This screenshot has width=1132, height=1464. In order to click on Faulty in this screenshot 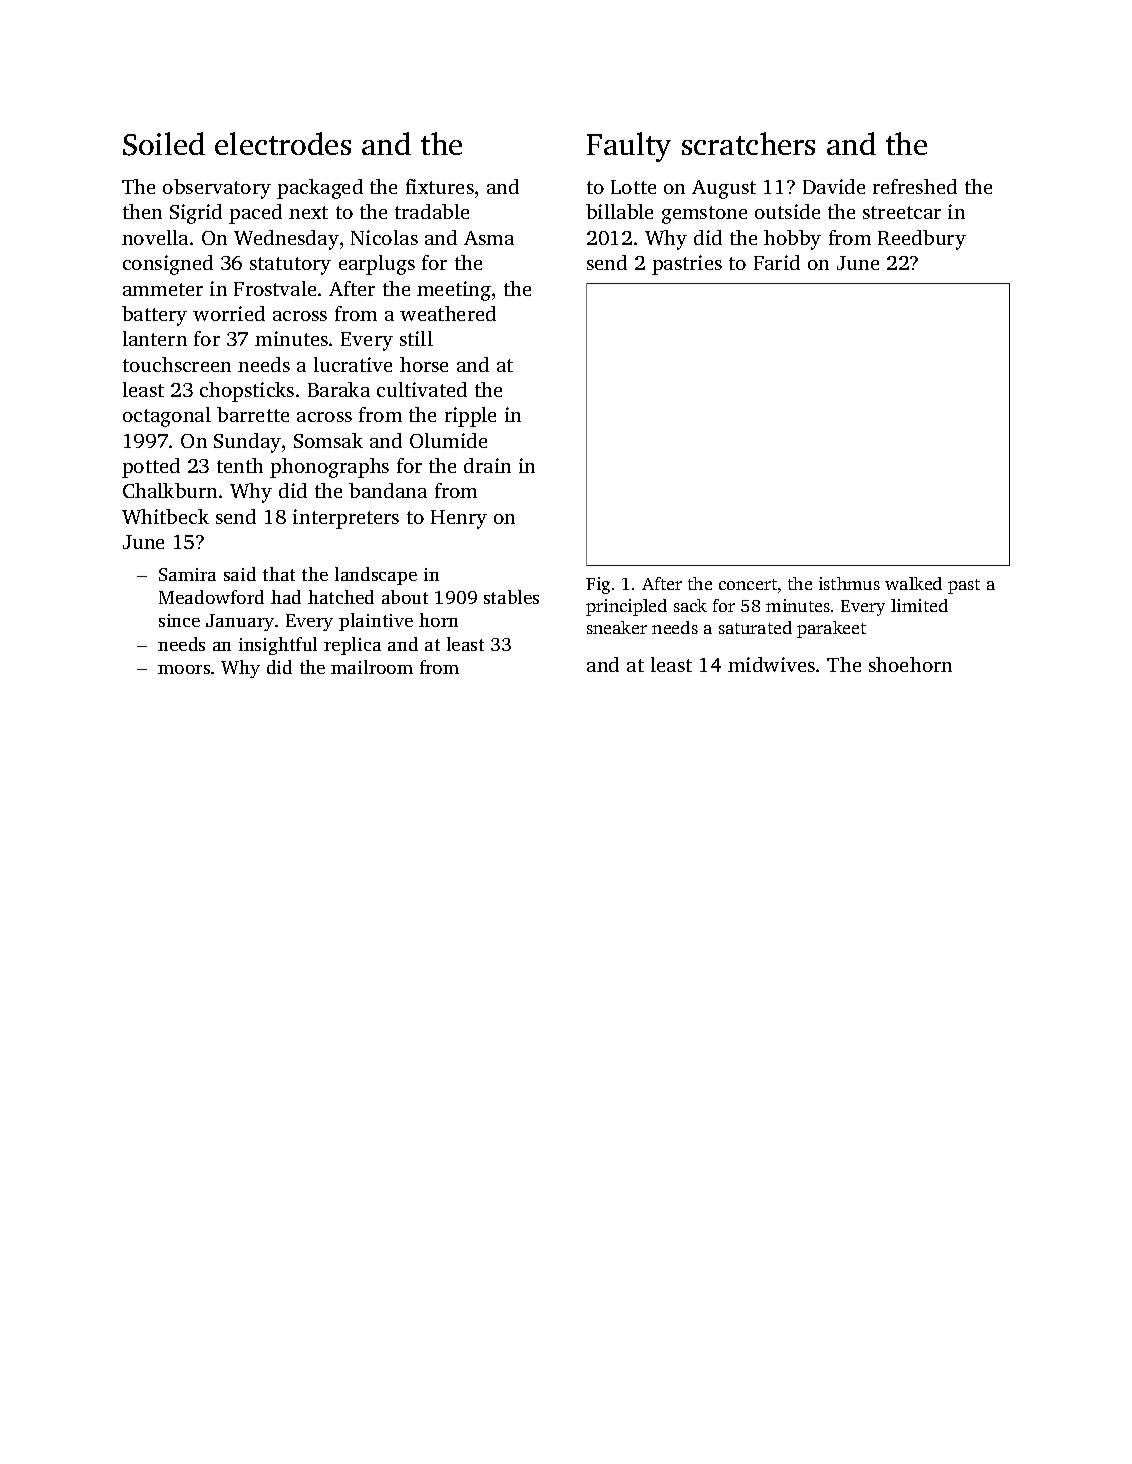, I will do `click(629, 147)`.
